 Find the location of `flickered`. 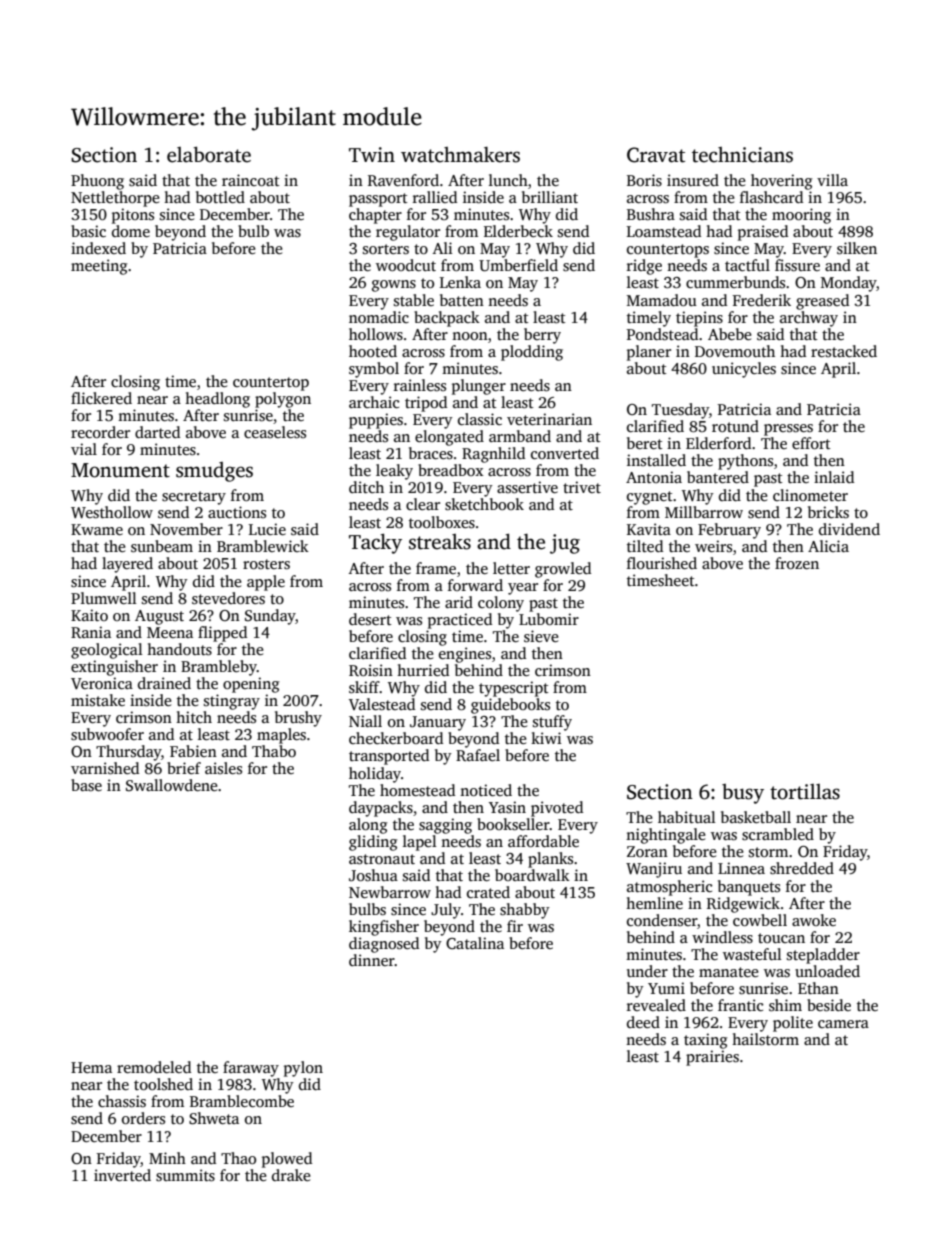

flickered is located at coordinates (101, 398).
